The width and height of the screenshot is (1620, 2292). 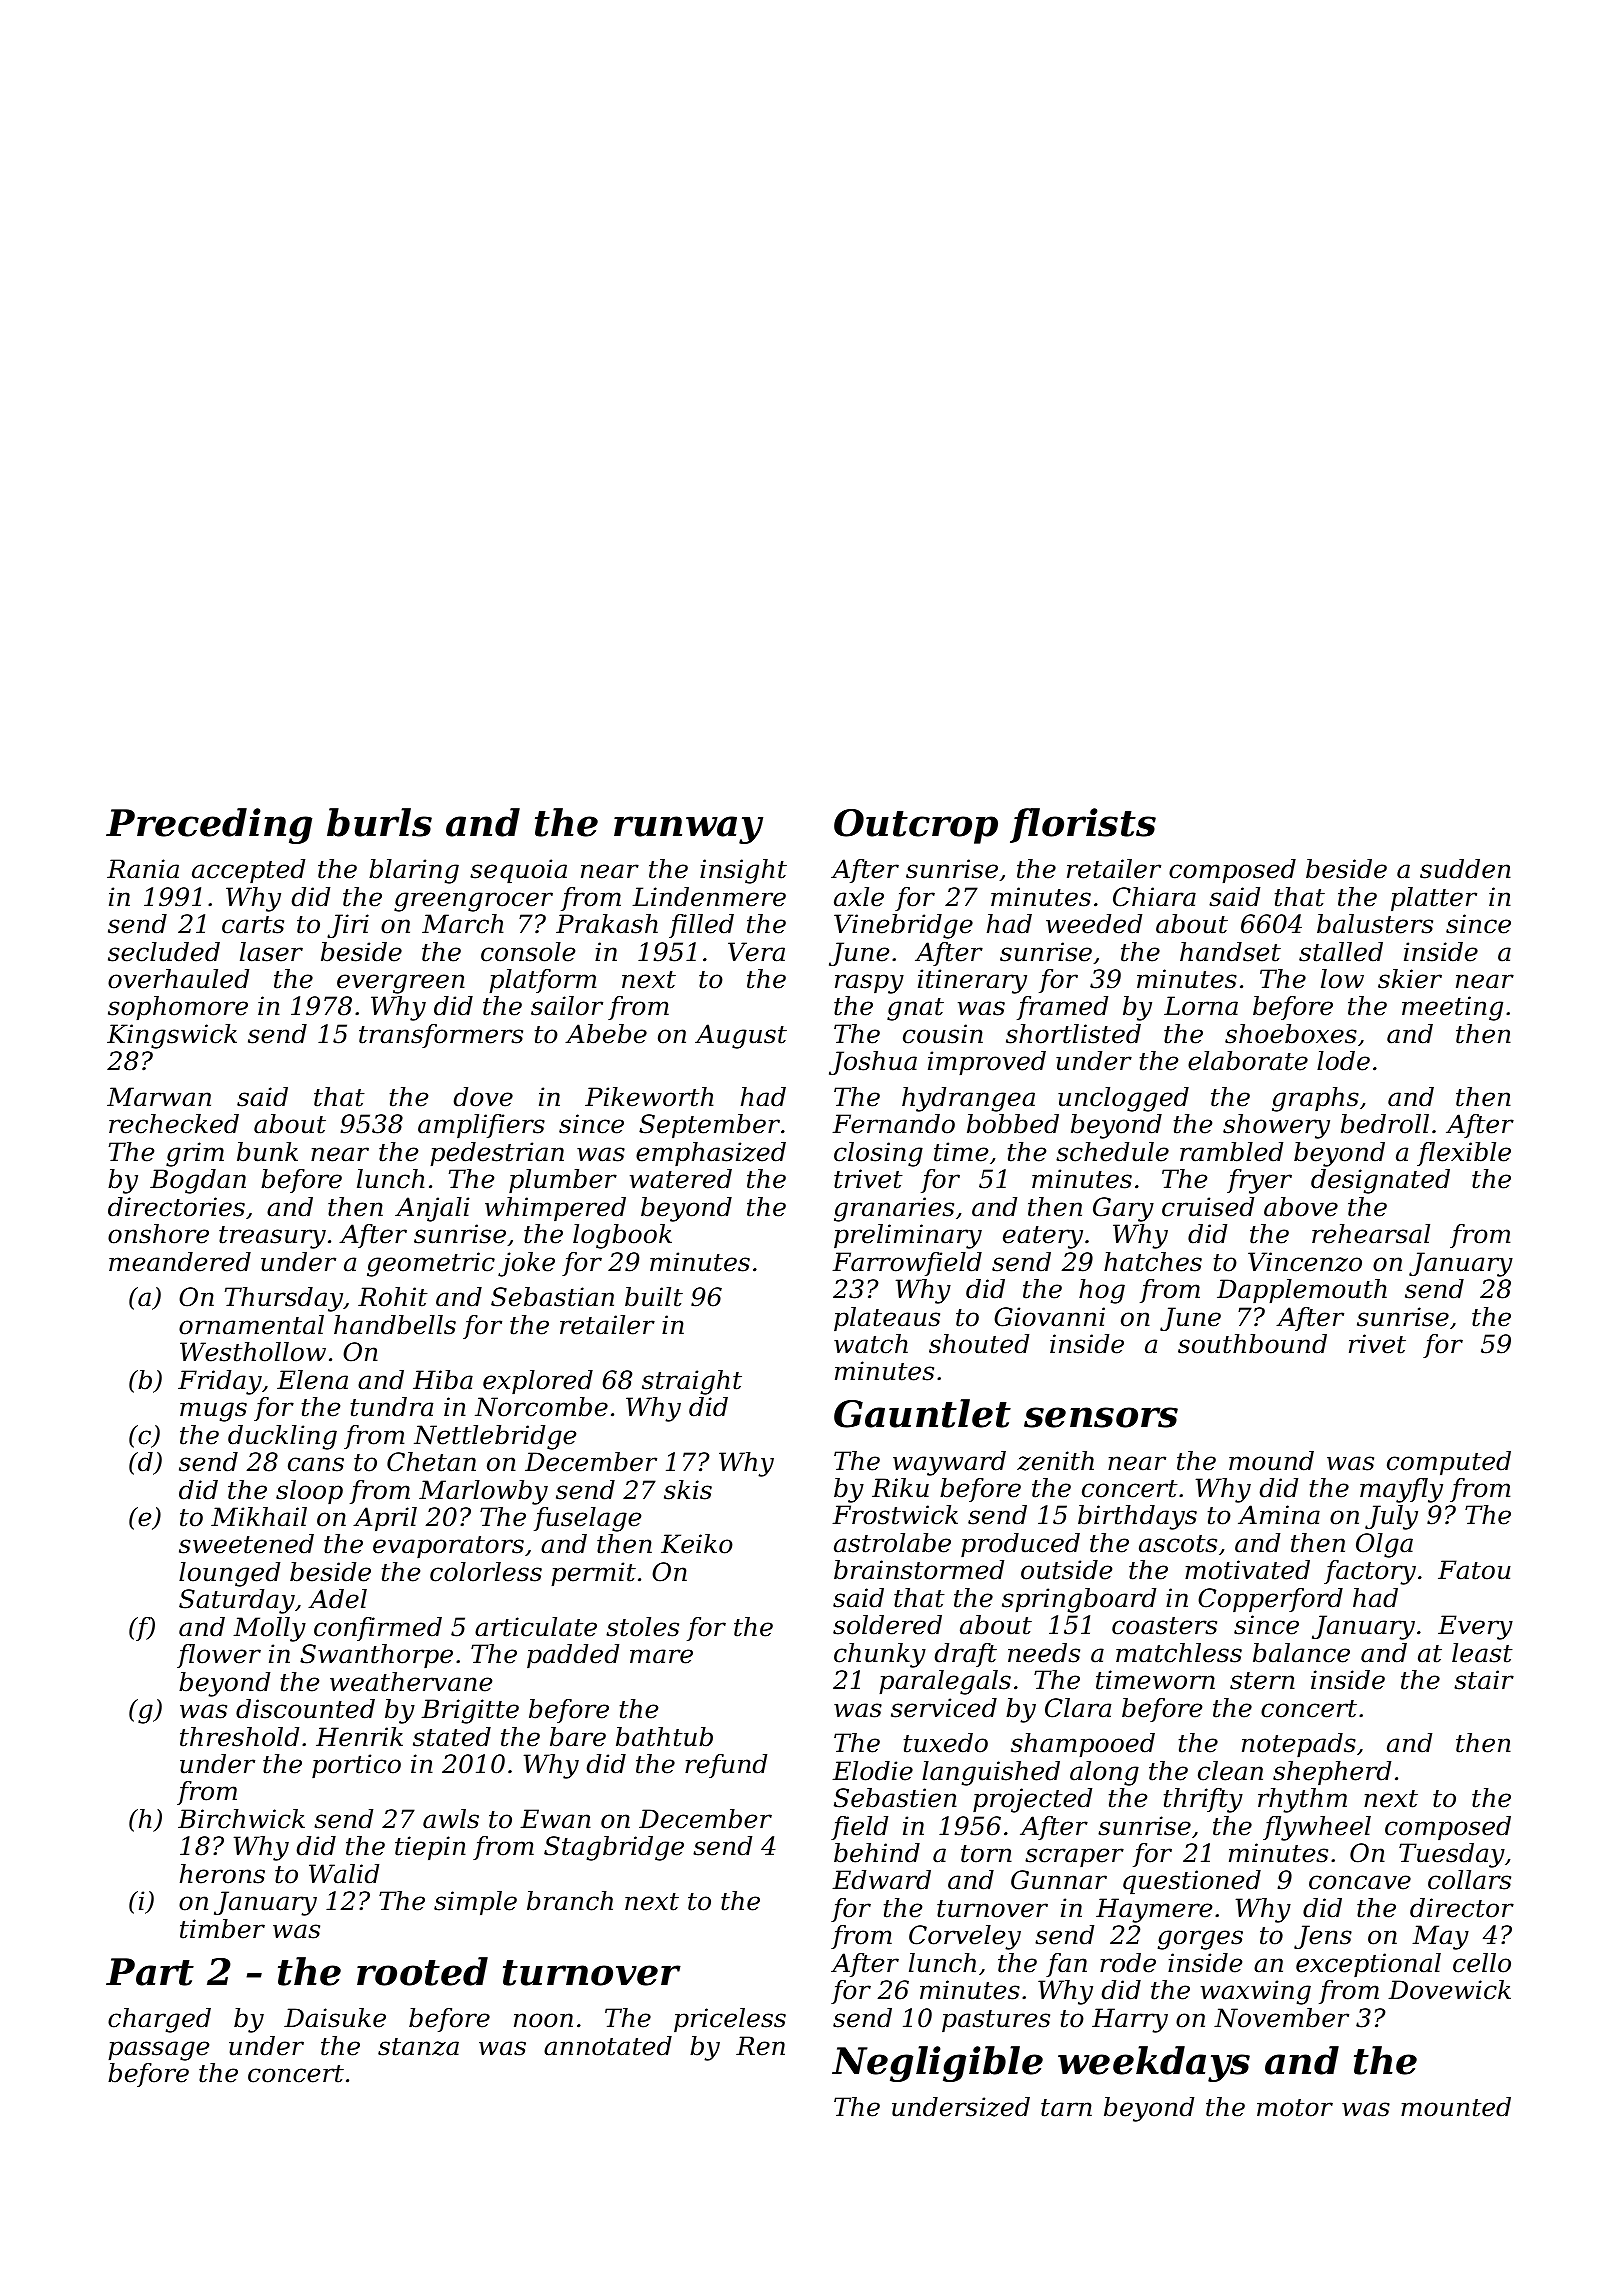 What do you see at coordinates (1270, 1600) in the screenshot?
I see `Copperford` at bounding box center [1270, 1600].
